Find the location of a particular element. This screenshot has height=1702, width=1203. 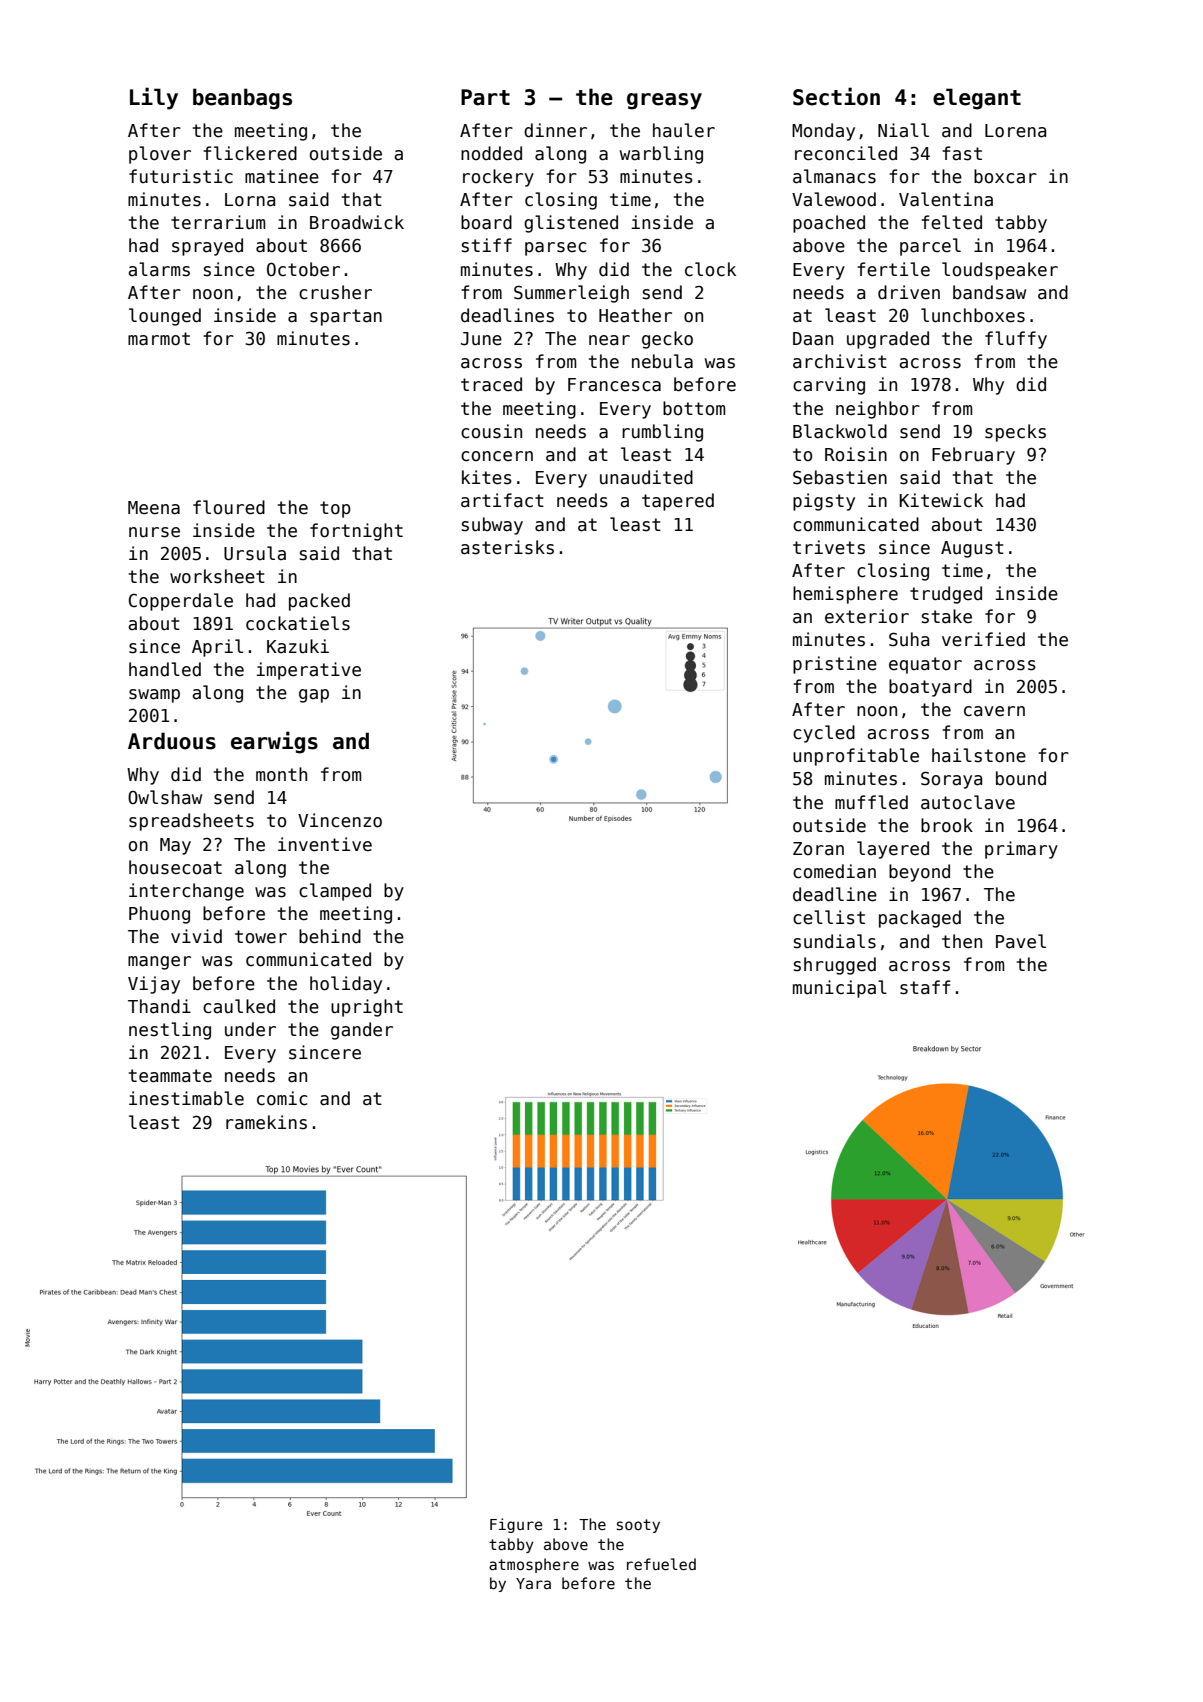

sooty is located at coordinates (638, 1526).
